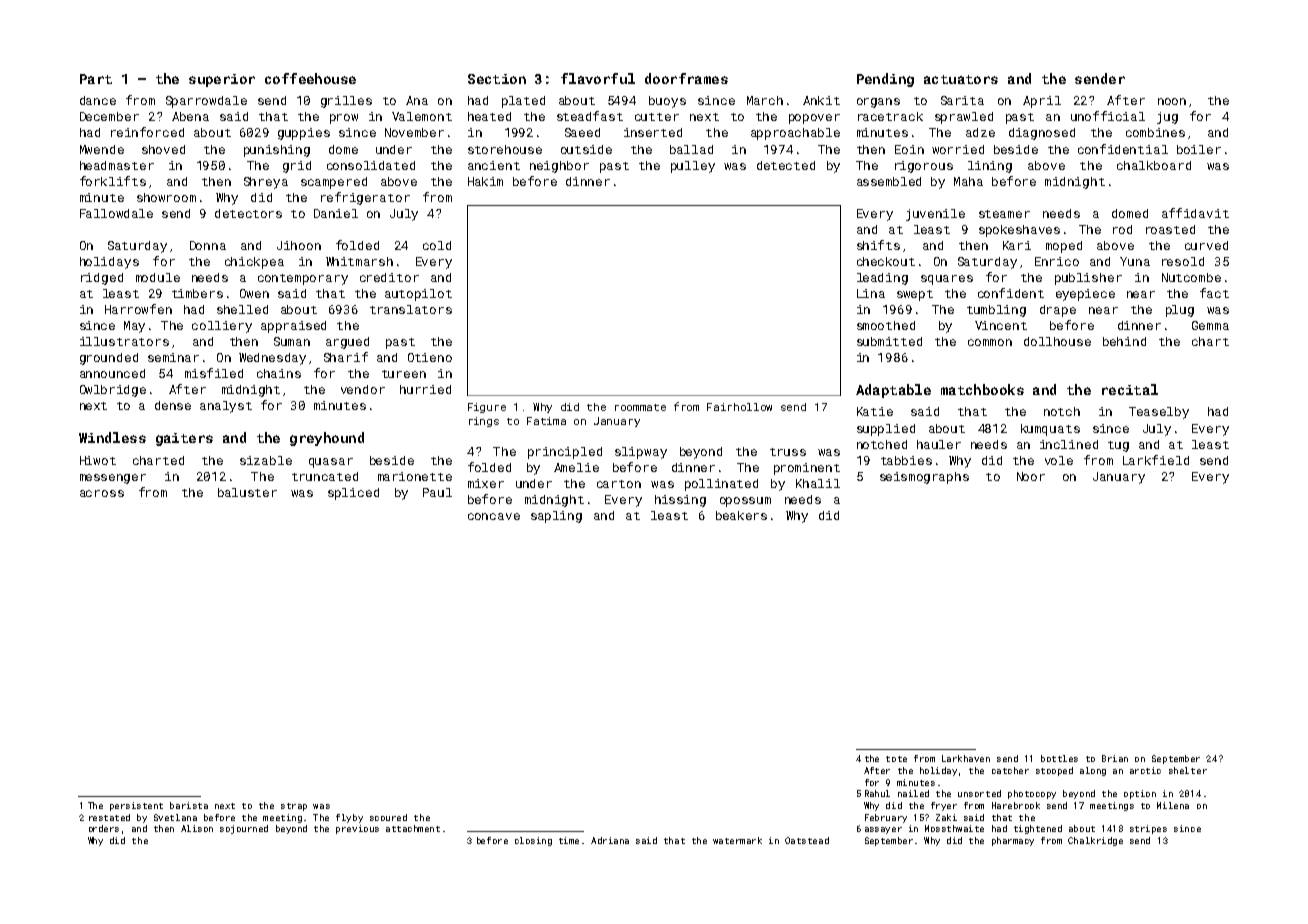 Image resolution: width=1308 pixels, height=924 pixels. What do you see at coordinates (546, 421) in the screenshot?
I see `Fatima` at bounding box center [546, 421].
